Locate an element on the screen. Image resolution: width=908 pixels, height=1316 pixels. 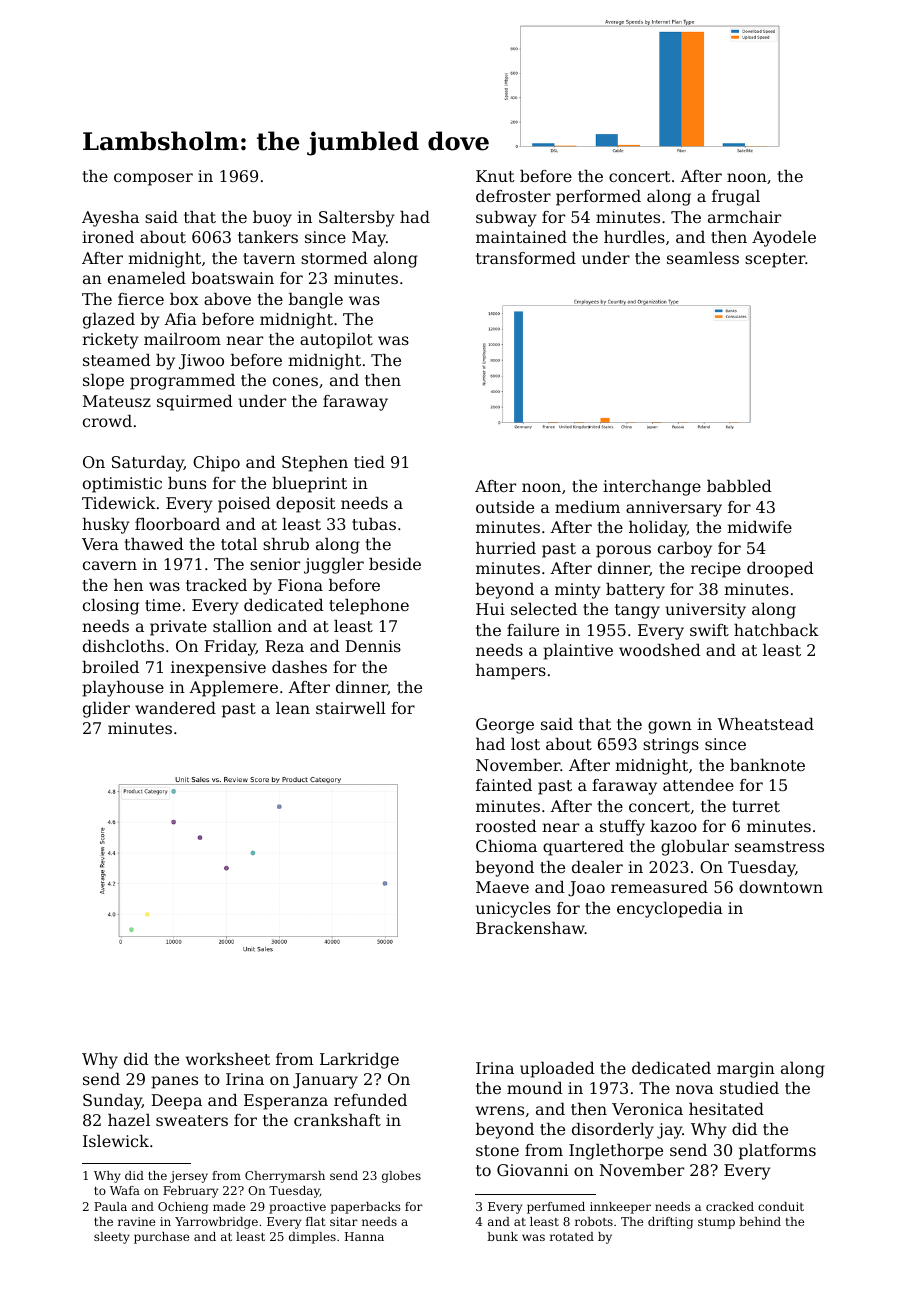
hatchback is located at coordinates (776, 630).
